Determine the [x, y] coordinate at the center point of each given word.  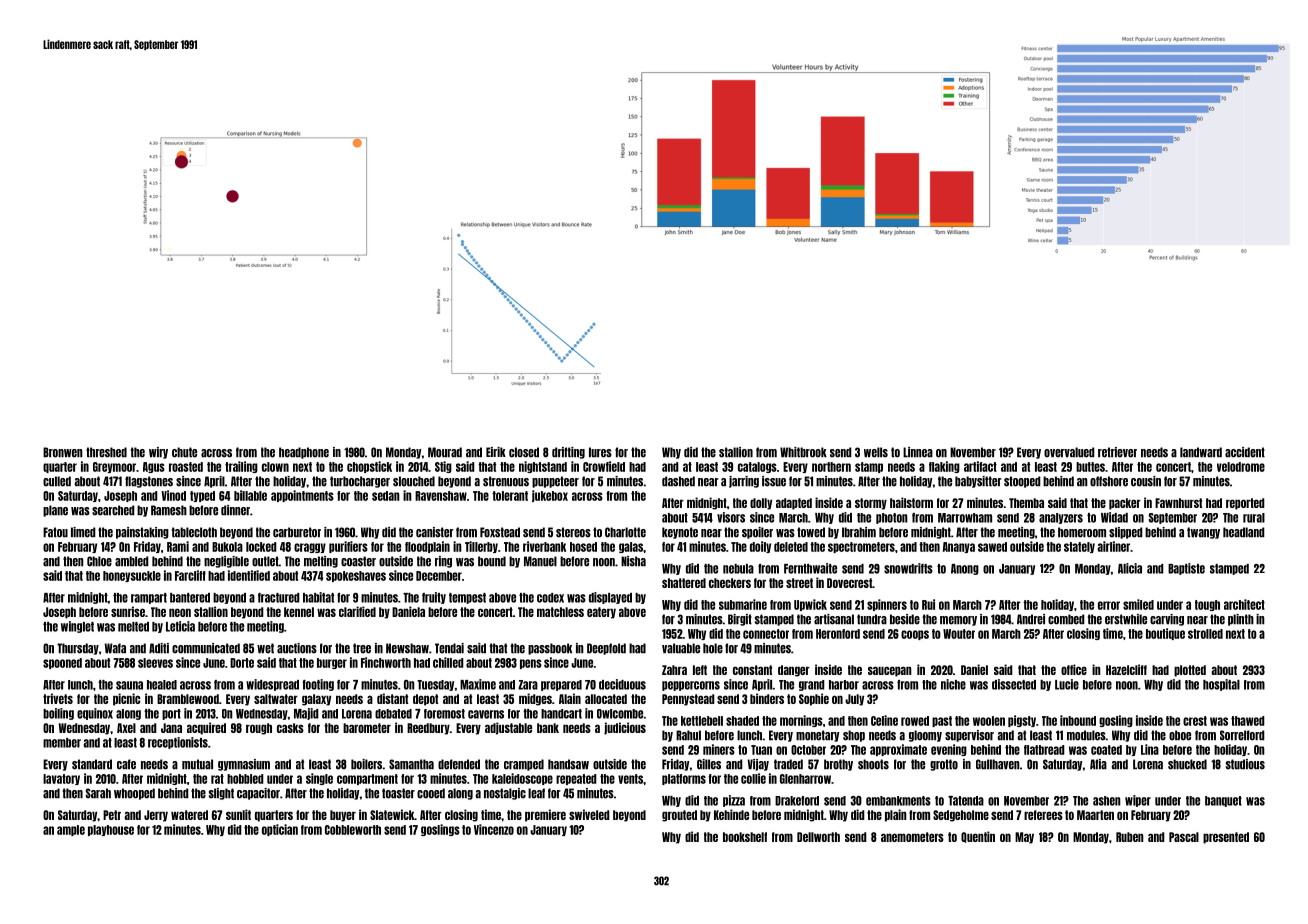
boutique [1165, 634]
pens [531, 664]
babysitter [978, 482]
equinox [95, 714]
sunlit [238, 814]
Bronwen [63, 452]
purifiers [348, 547]
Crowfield [604, 466]
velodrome [1241, 467]
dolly [761, 504]
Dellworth [818, 837]
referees [1043, 815]
